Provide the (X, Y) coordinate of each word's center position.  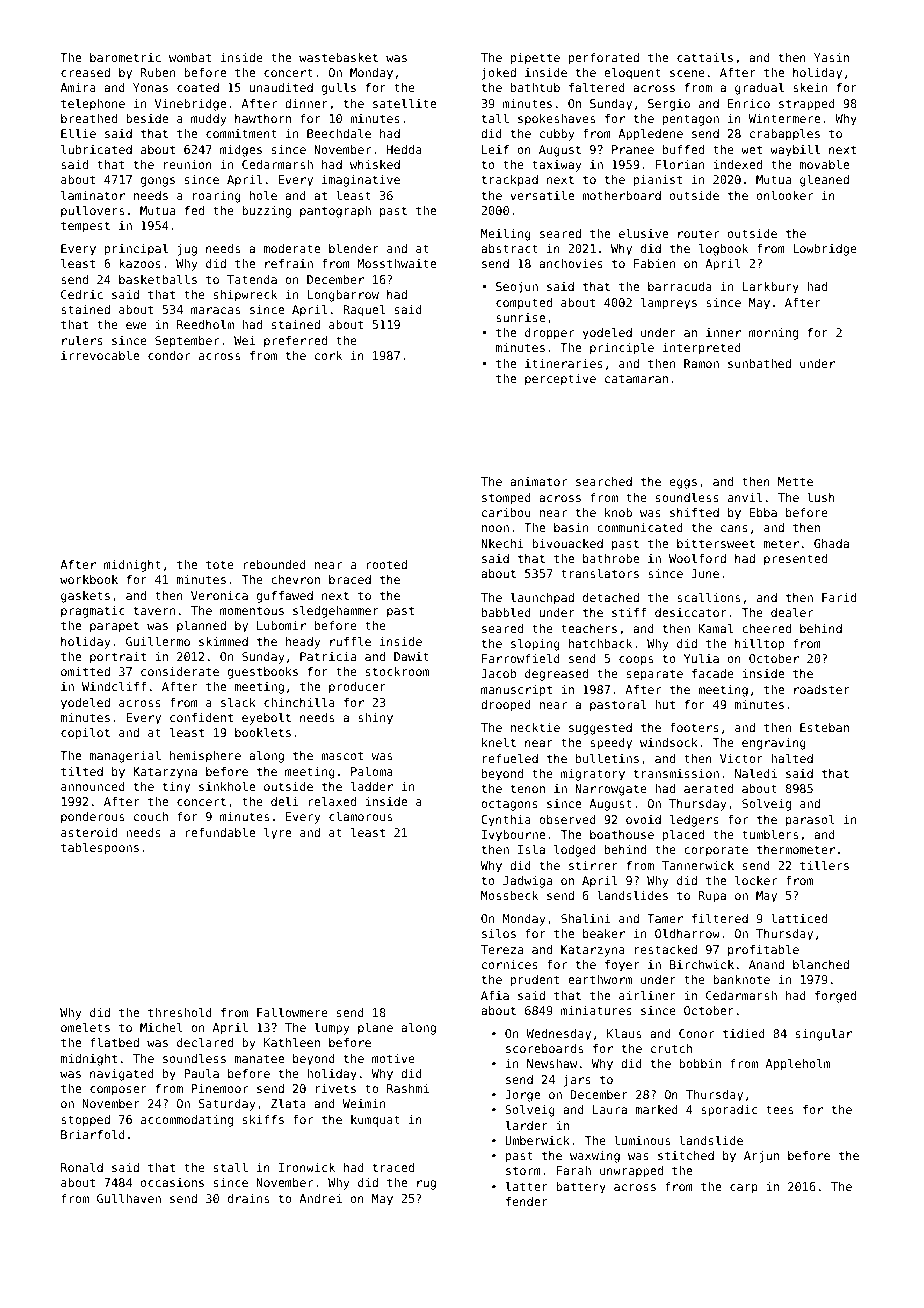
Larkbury (771, 288)
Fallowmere (292, 1012)
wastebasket (338, 57)
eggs (683, 484)
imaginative (361, 181)
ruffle (350, 641)
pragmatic (93, 612)
